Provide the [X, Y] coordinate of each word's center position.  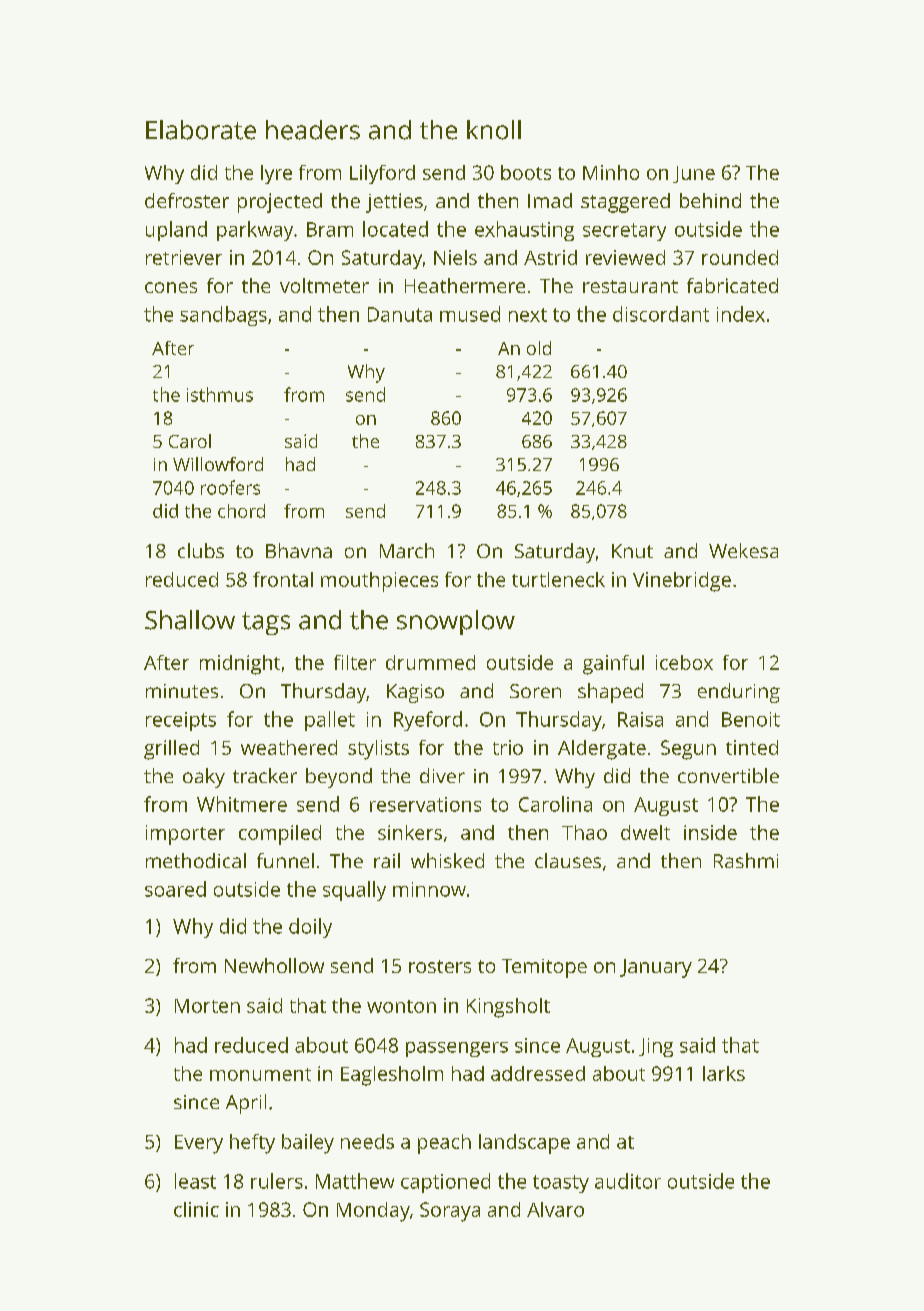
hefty [252, 1144]
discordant [661, 314]
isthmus [220, 394]
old [539, 348]
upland [176, 231]
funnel [285, 860]
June [694, 174]
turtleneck [558, 579]
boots [526, 172]
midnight [240, 665]
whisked [447, 860]
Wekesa [743, 550]
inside [710, 832]
